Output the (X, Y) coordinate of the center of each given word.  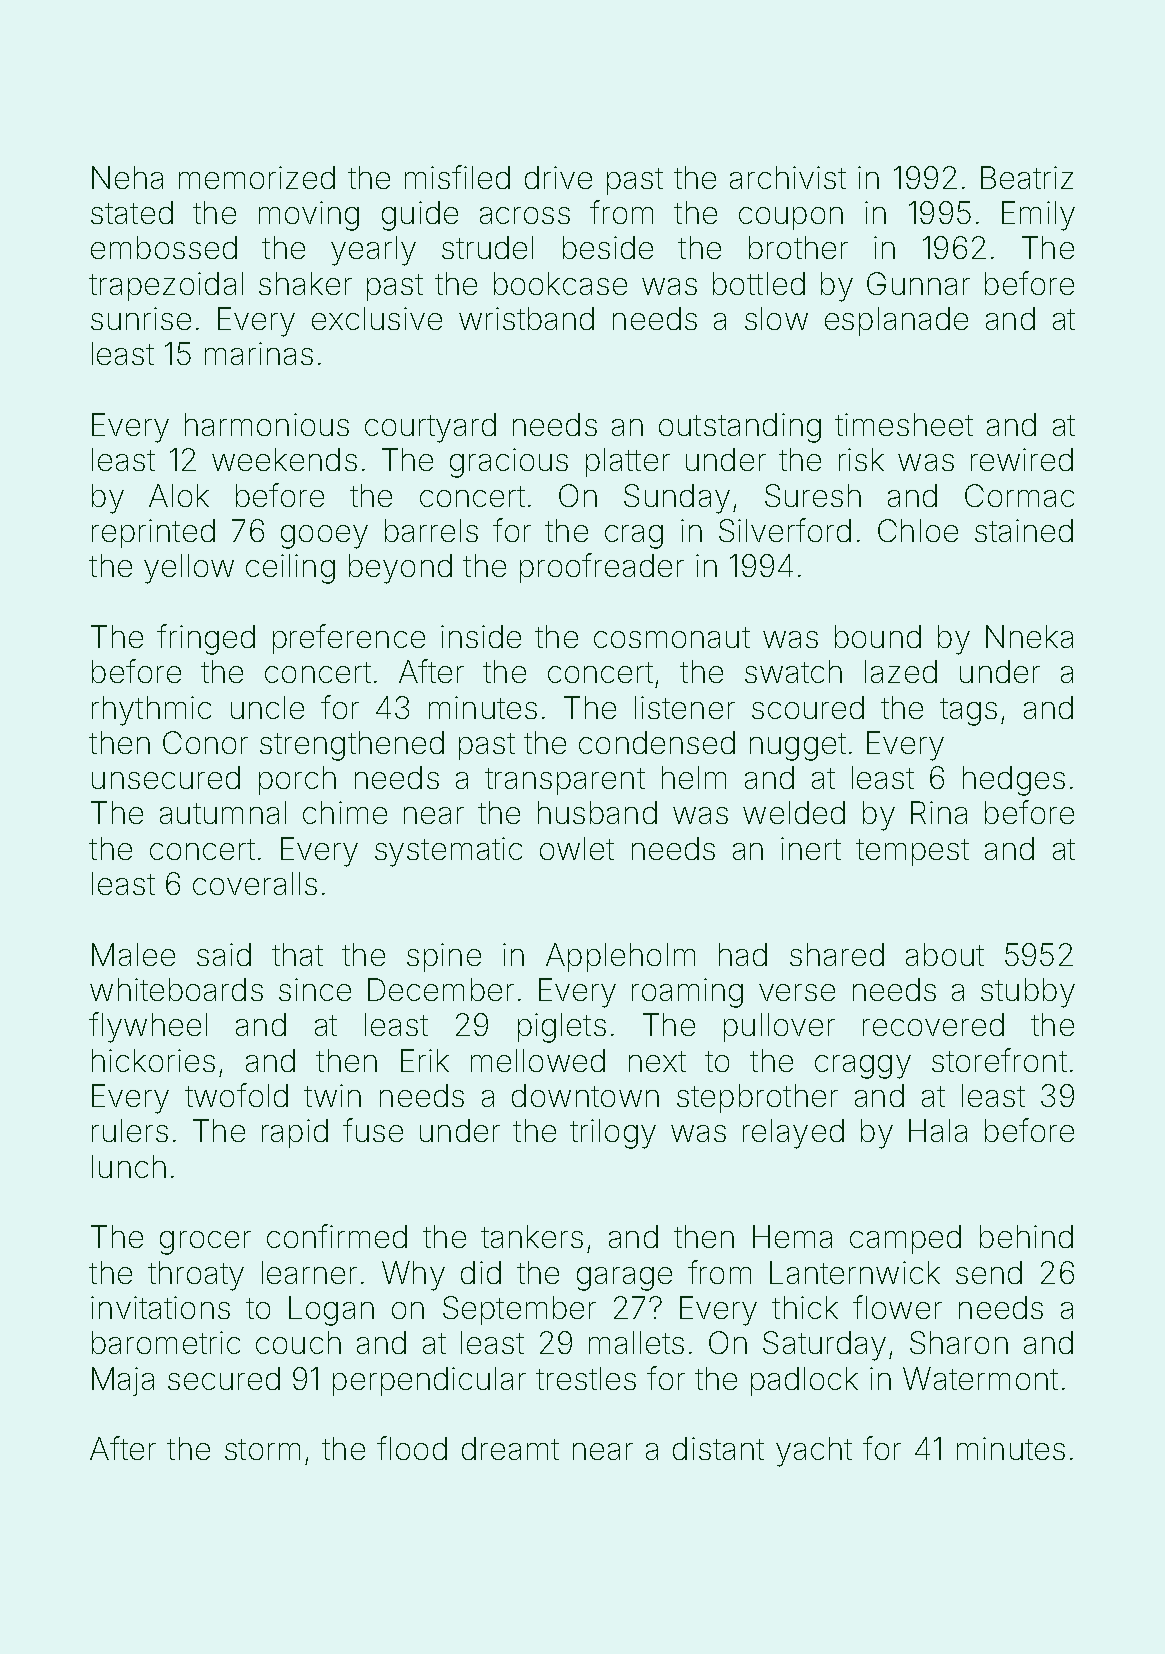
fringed (206, 639)
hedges (1014, 781)
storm (262, 1449)
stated (132, 212)
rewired (1022, 459)
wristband (526, 318)
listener (685, 707)
